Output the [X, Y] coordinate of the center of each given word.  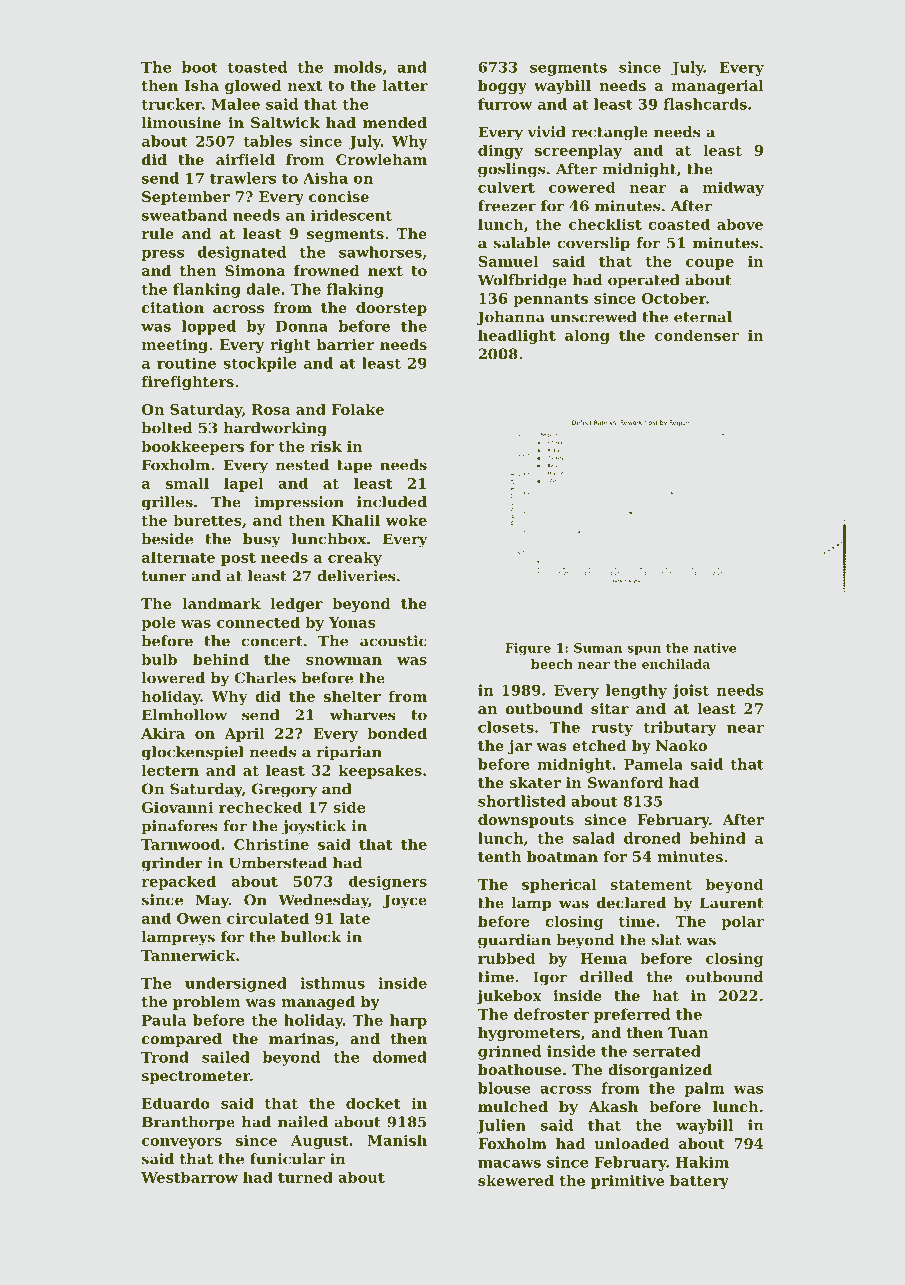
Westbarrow [189, 1177]
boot [200, 67]
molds [358, 67]
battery [699, 1182]
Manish [397, 1140]
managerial [718, 87]
